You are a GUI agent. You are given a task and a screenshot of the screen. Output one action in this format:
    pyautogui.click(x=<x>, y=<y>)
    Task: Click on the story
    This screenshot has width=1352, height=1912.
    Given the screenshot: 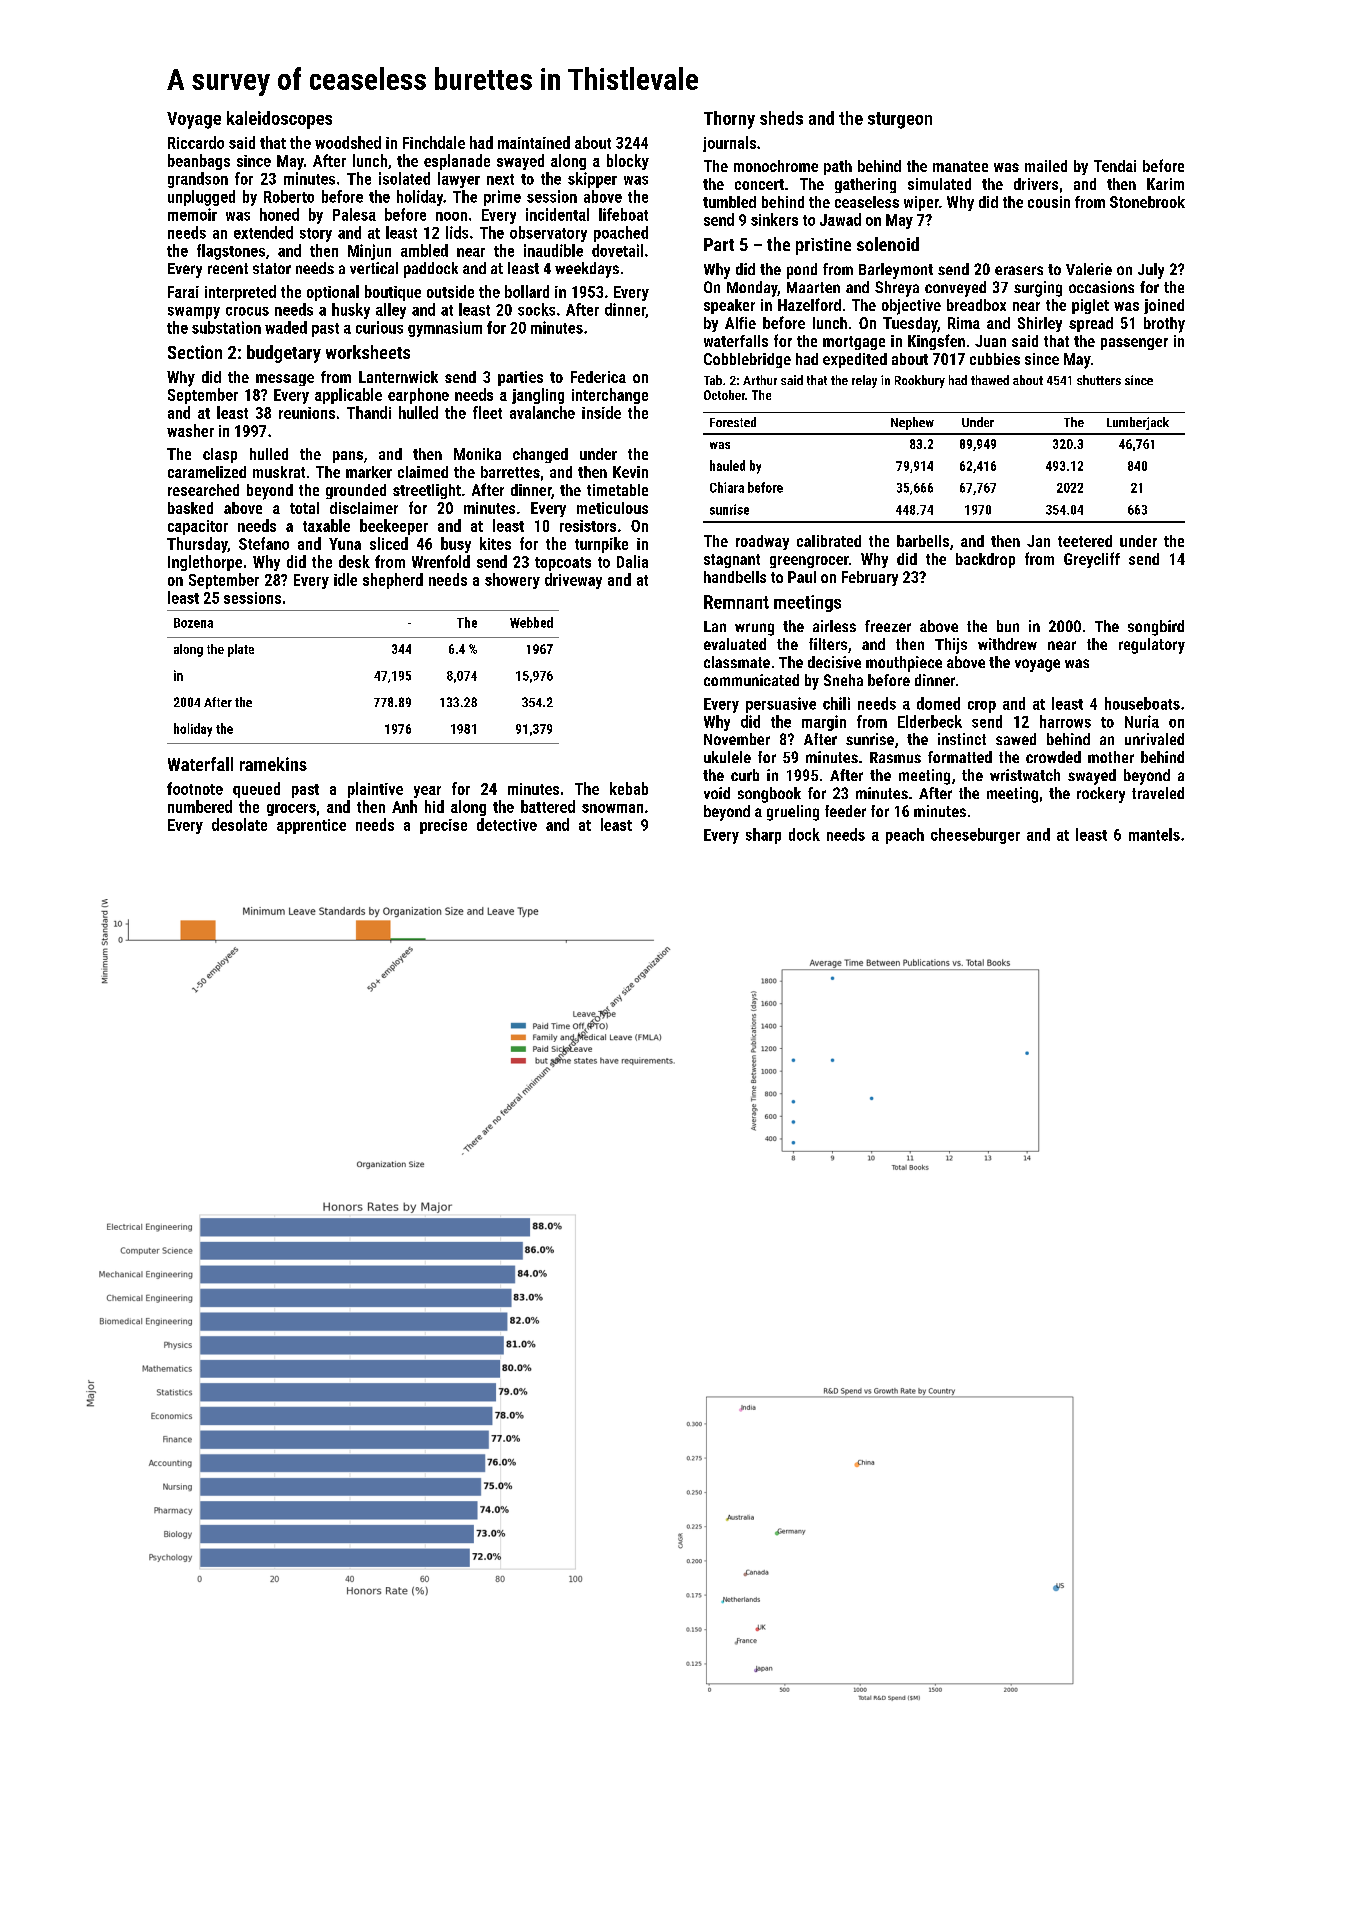 What is the action you would take?
    pyautogui.click(x=316, y=235)
